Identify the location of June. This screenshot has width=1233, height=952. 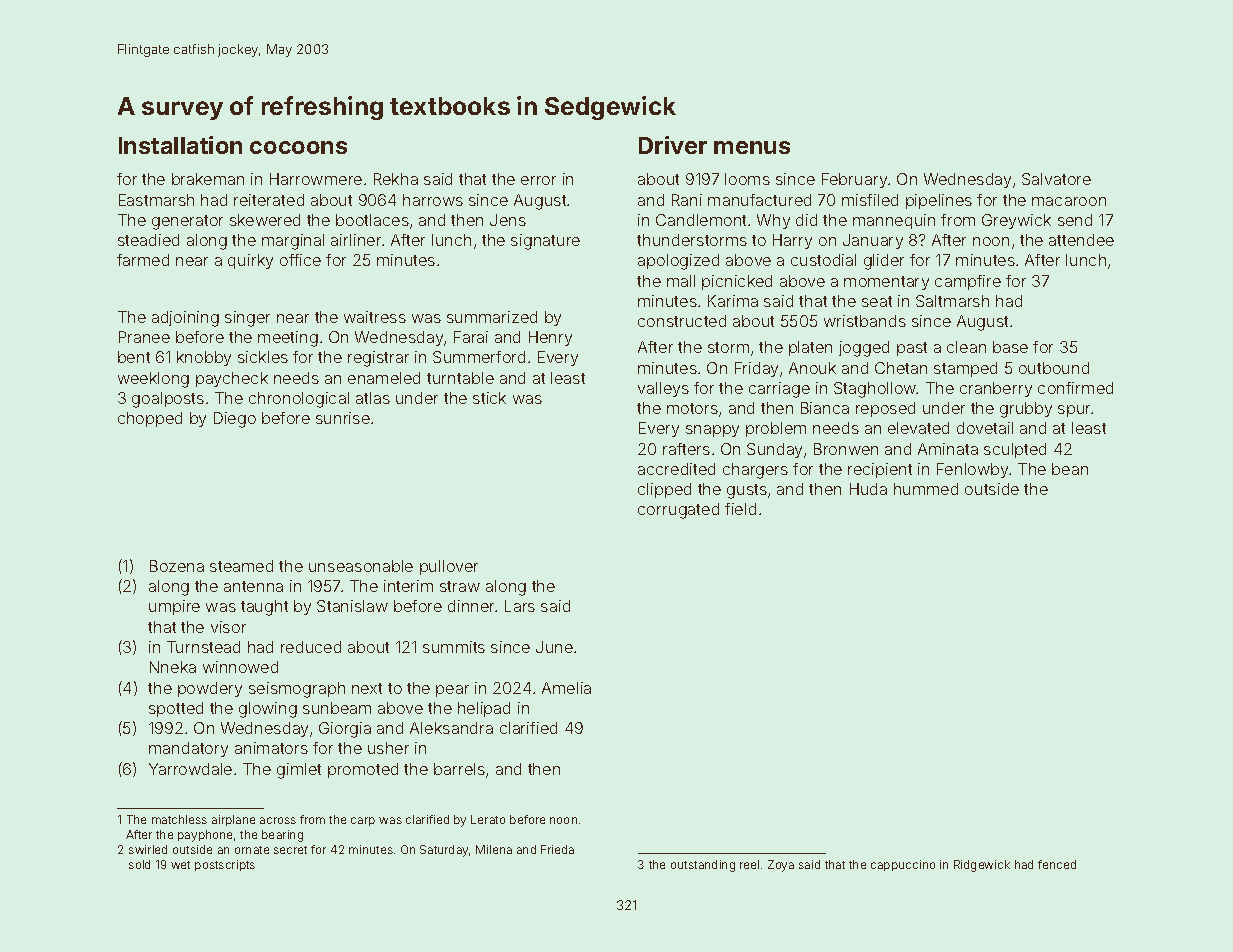
(554, 647).
